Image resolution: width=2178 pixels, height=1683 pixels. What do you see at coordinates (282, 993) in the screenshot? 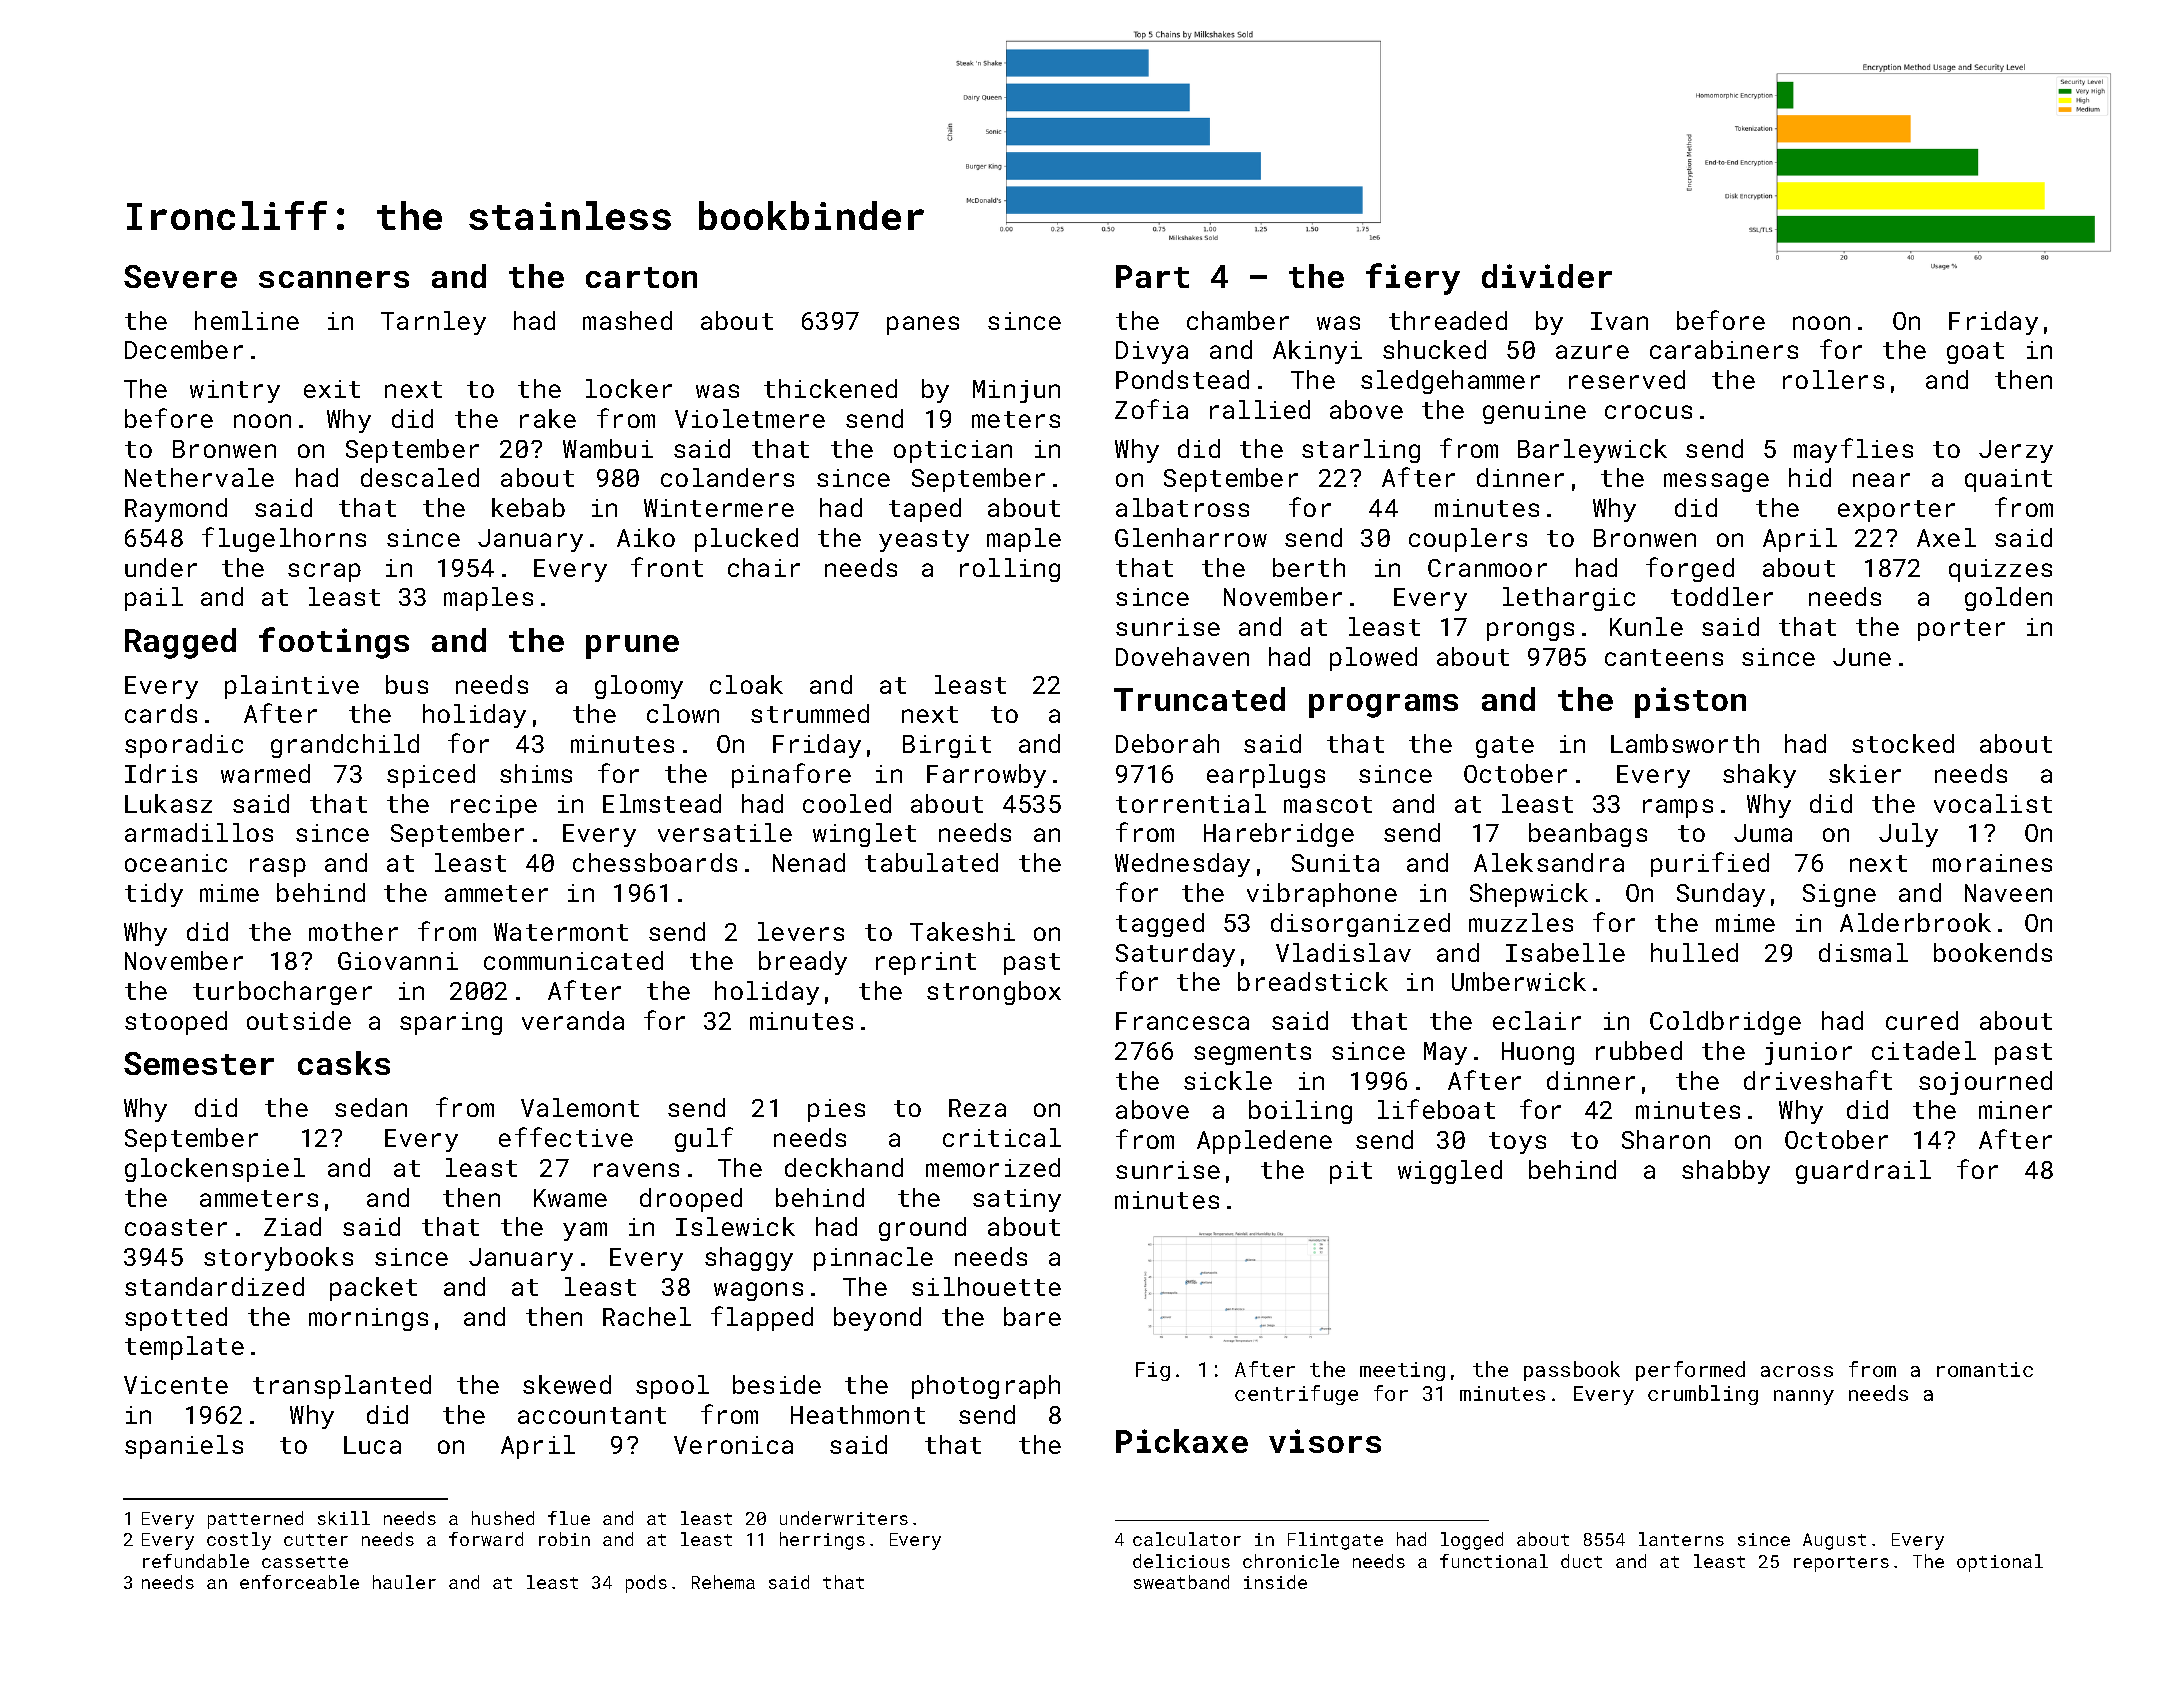
I see `turbocharger` at bounding box center [282, 993].
